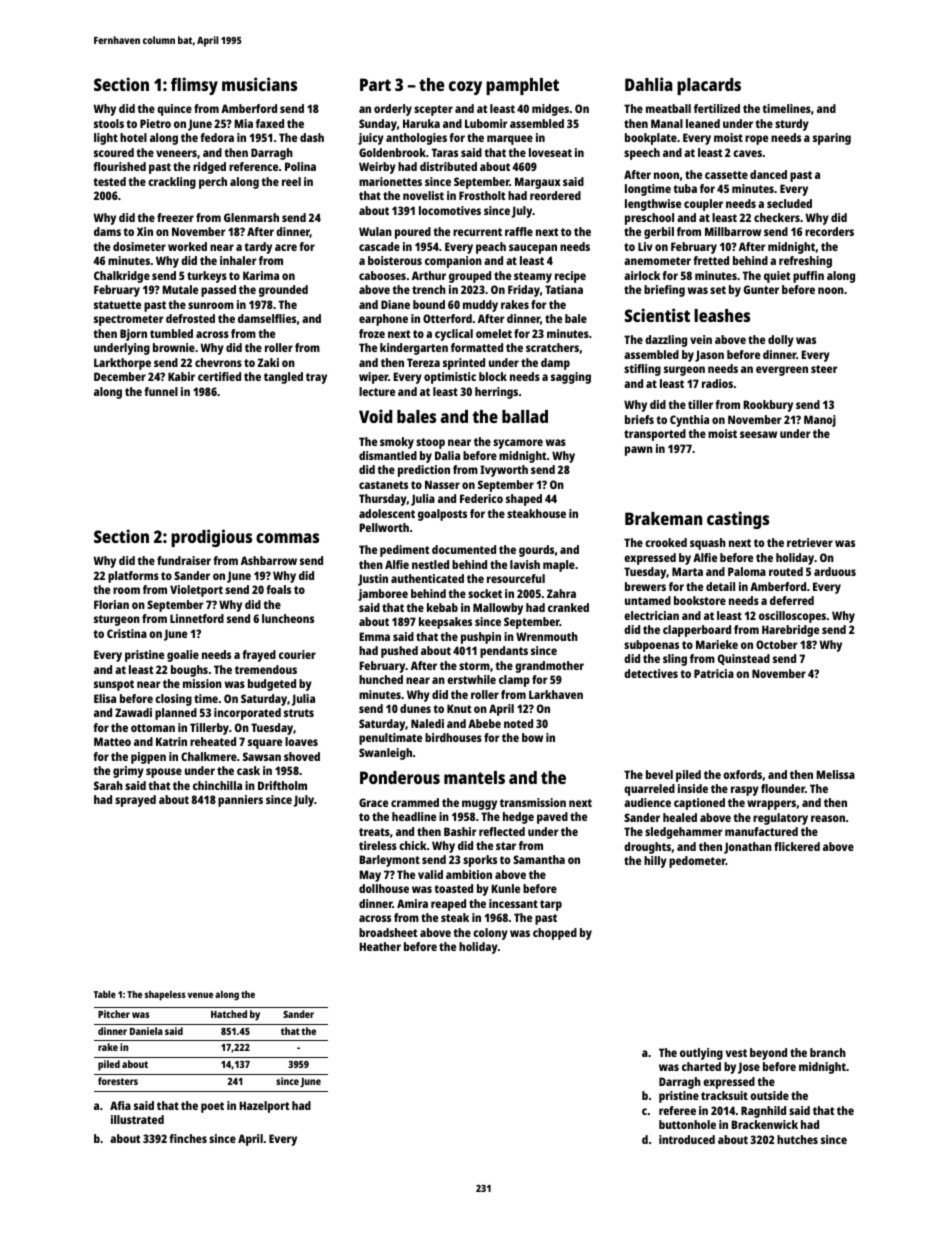 The height and width of the page is (1233, 952). What do you see at coordinates (377, 391) in the page?
I see `lecture` at bounding box center [377, 391].
